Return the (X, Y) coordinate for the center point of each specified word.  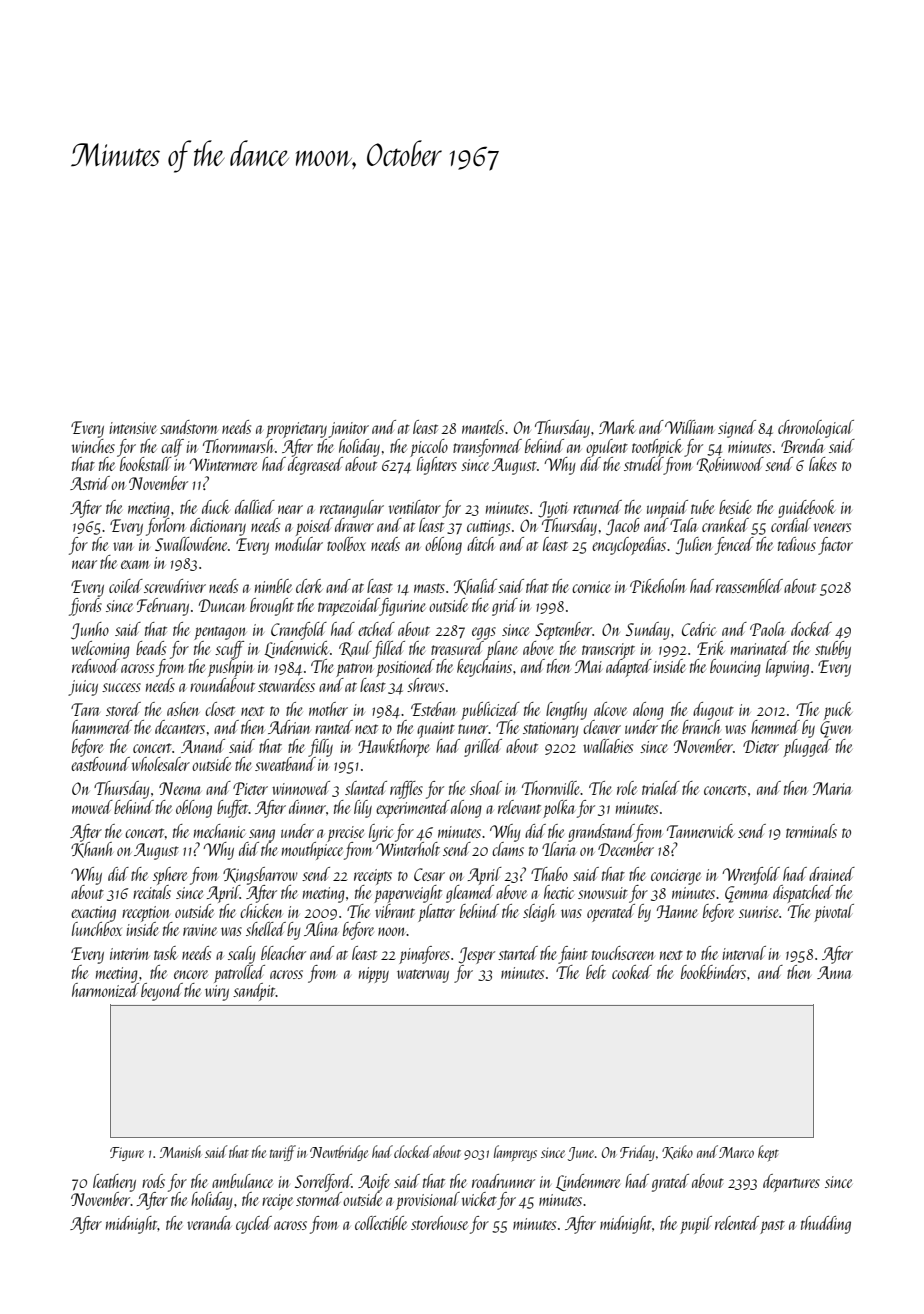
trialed (661, 788)
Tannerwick (701, 831)
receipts (373, 877)
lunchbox (97, 929)
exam (135, 564)
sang (262, 835)
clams (508, 849)
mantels (483, 427)
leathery (114, 1183)
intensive (133, 428)
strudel (644, 464)
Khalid (475, 587)
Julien (694, 546)
